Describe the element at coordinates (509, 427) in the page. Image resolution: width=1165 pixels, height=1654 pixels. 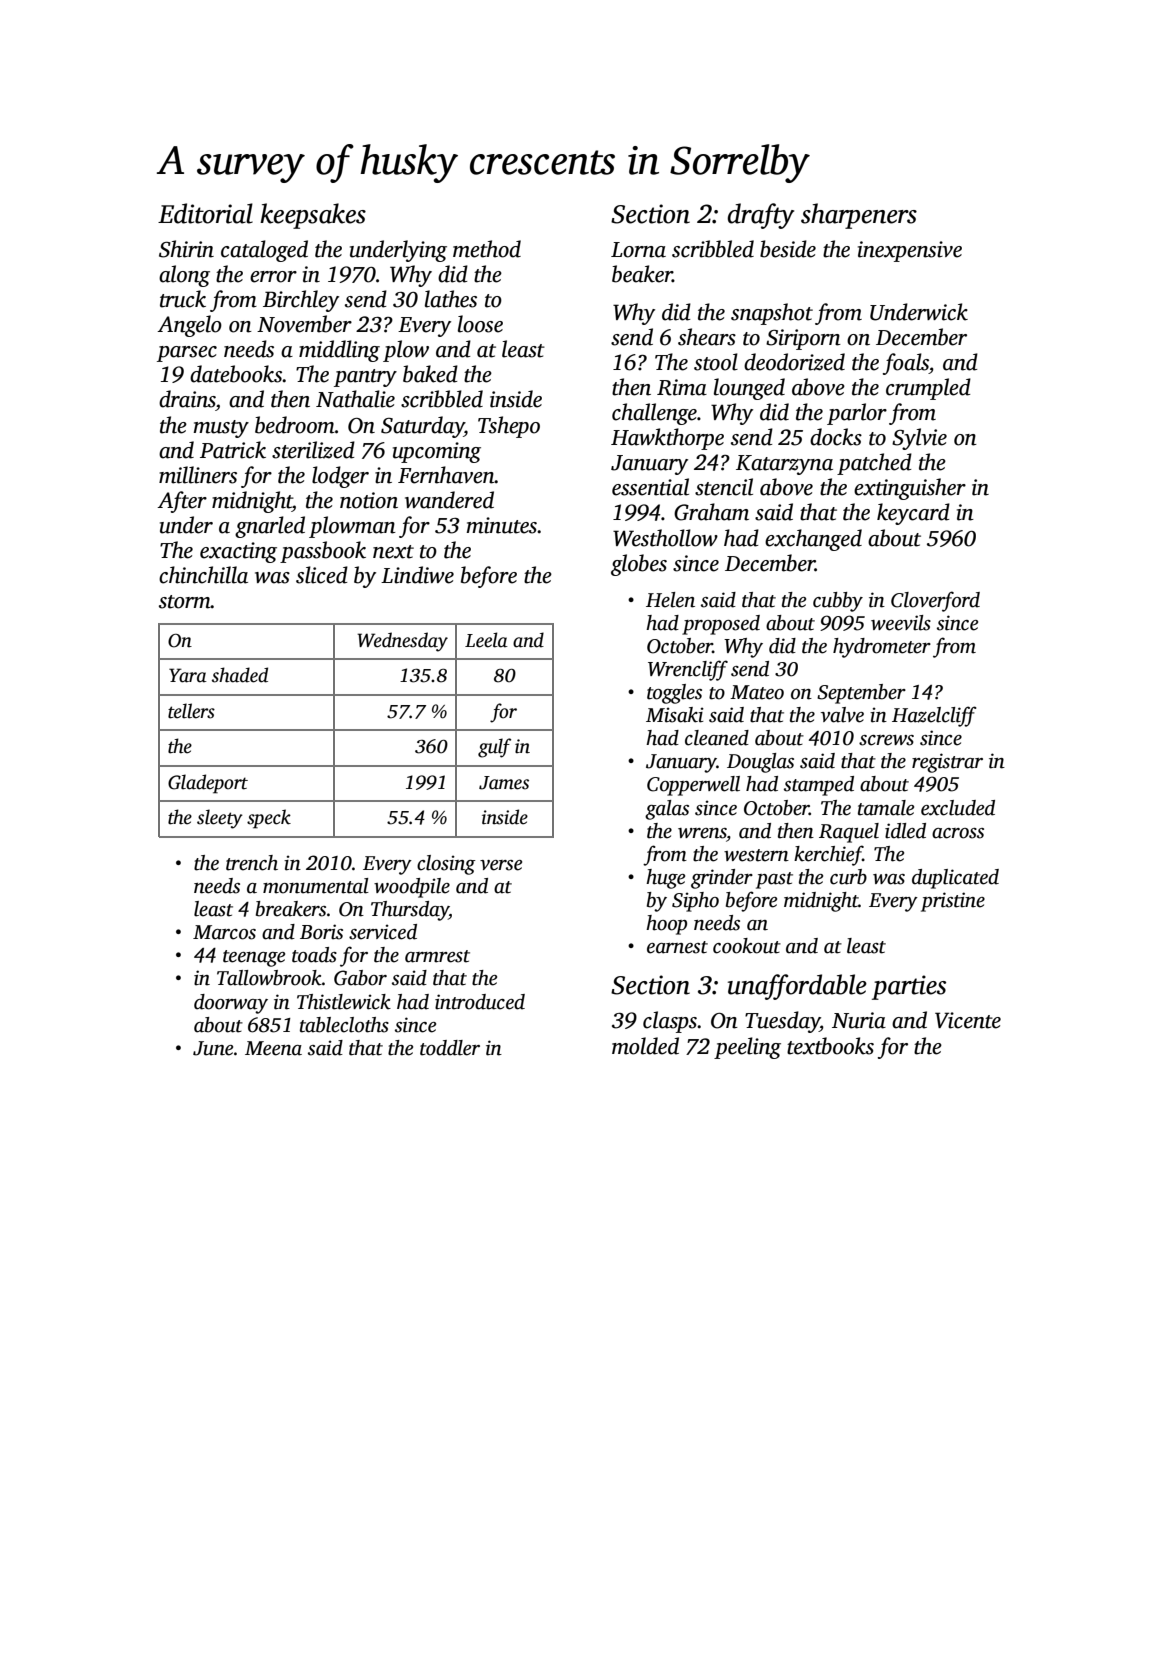
I see `Tshepo` at that location.
